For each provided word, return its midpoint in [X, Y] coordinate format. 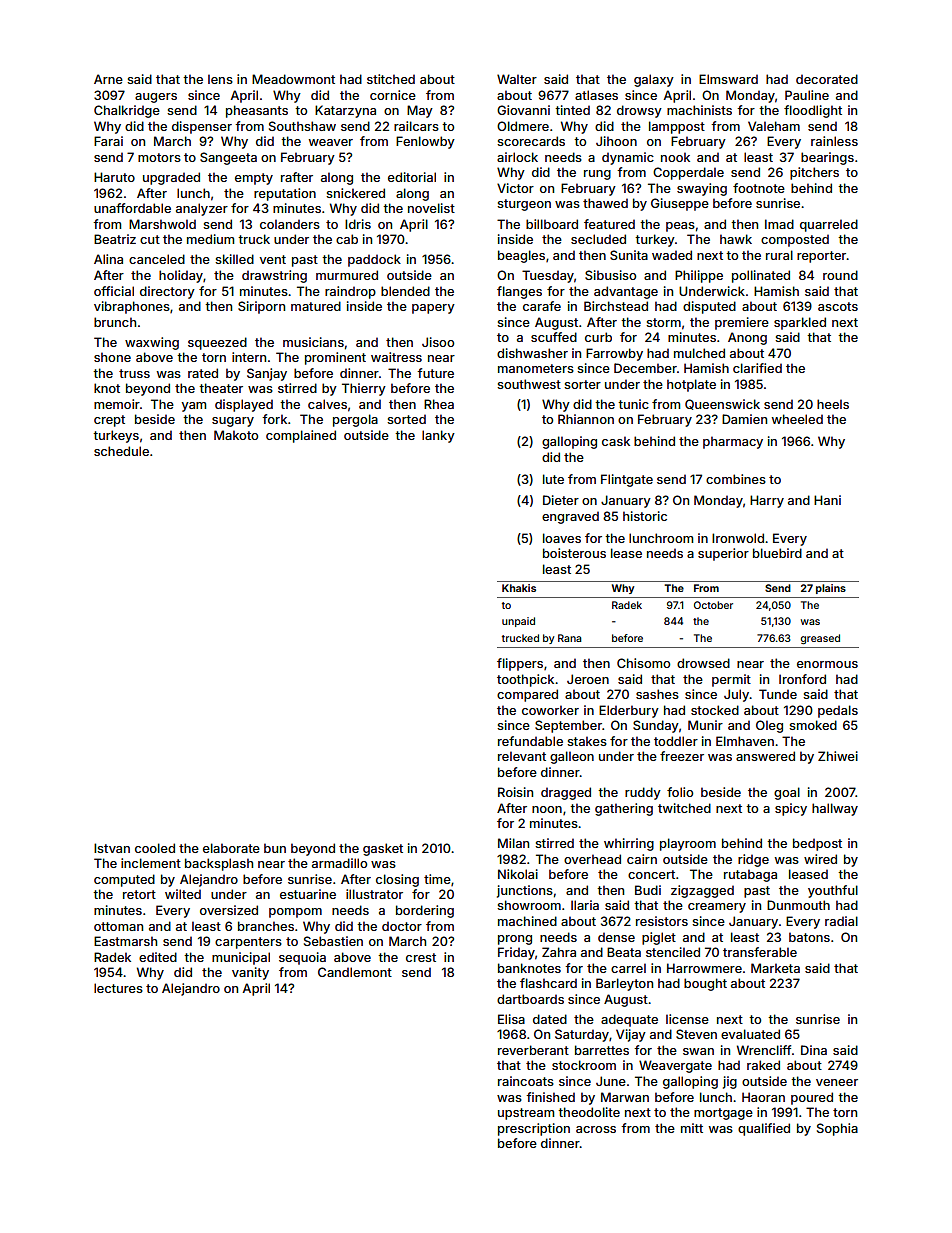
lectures [118, 988]
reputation [285, 194]
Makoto [236, 435]
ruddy [643, 793]
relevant [522, 756]
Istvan [112, 848]
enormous [827, 664]
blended [405, 291]
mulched [699, 353]
